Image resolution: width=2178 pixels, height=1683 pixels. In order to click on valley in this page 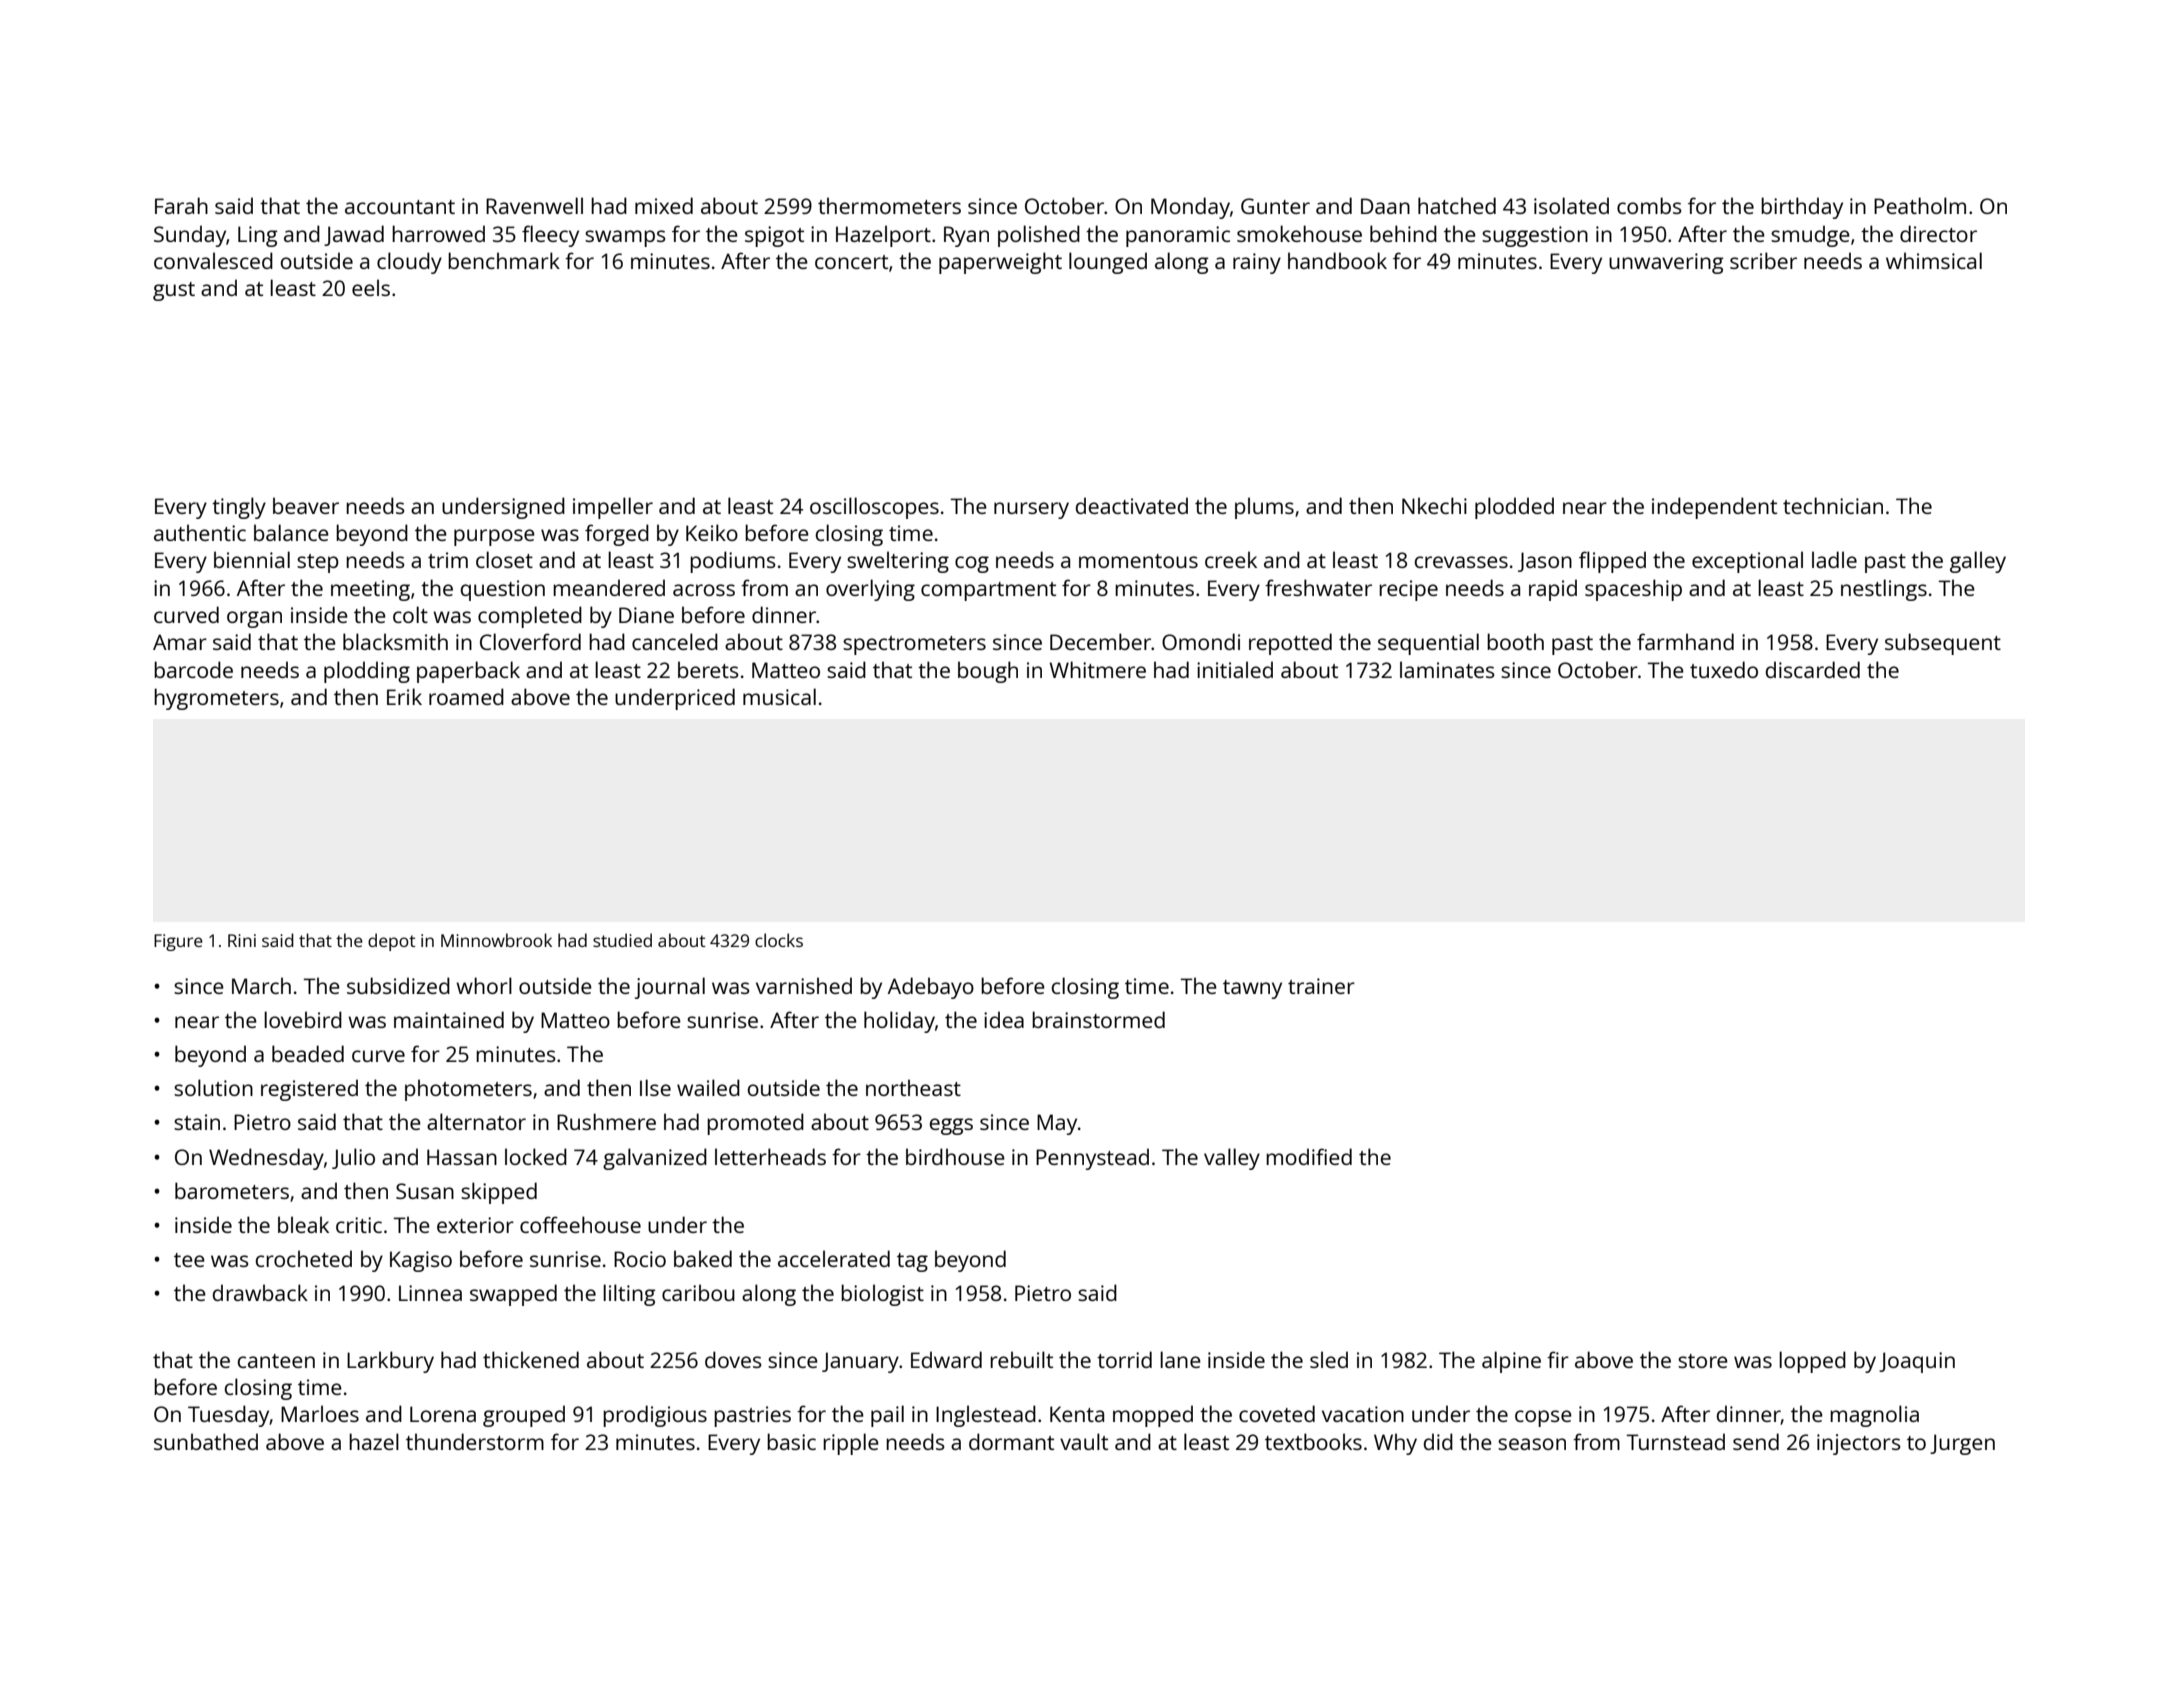, I will do `click(1232, 1159)`.
